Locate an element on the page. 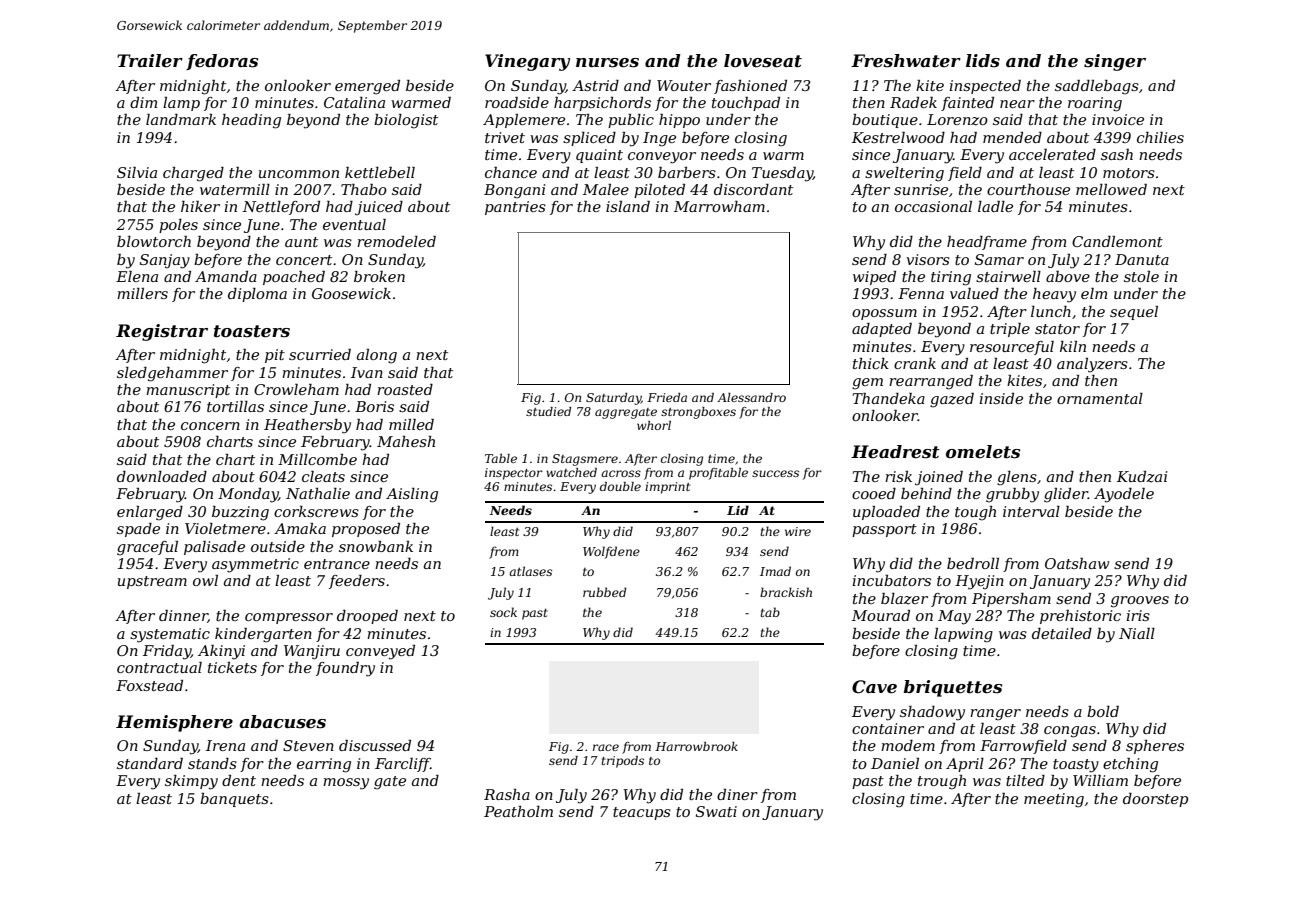 This image has width=1308, height=924. briquettes is located at coordinates (953, 688).
